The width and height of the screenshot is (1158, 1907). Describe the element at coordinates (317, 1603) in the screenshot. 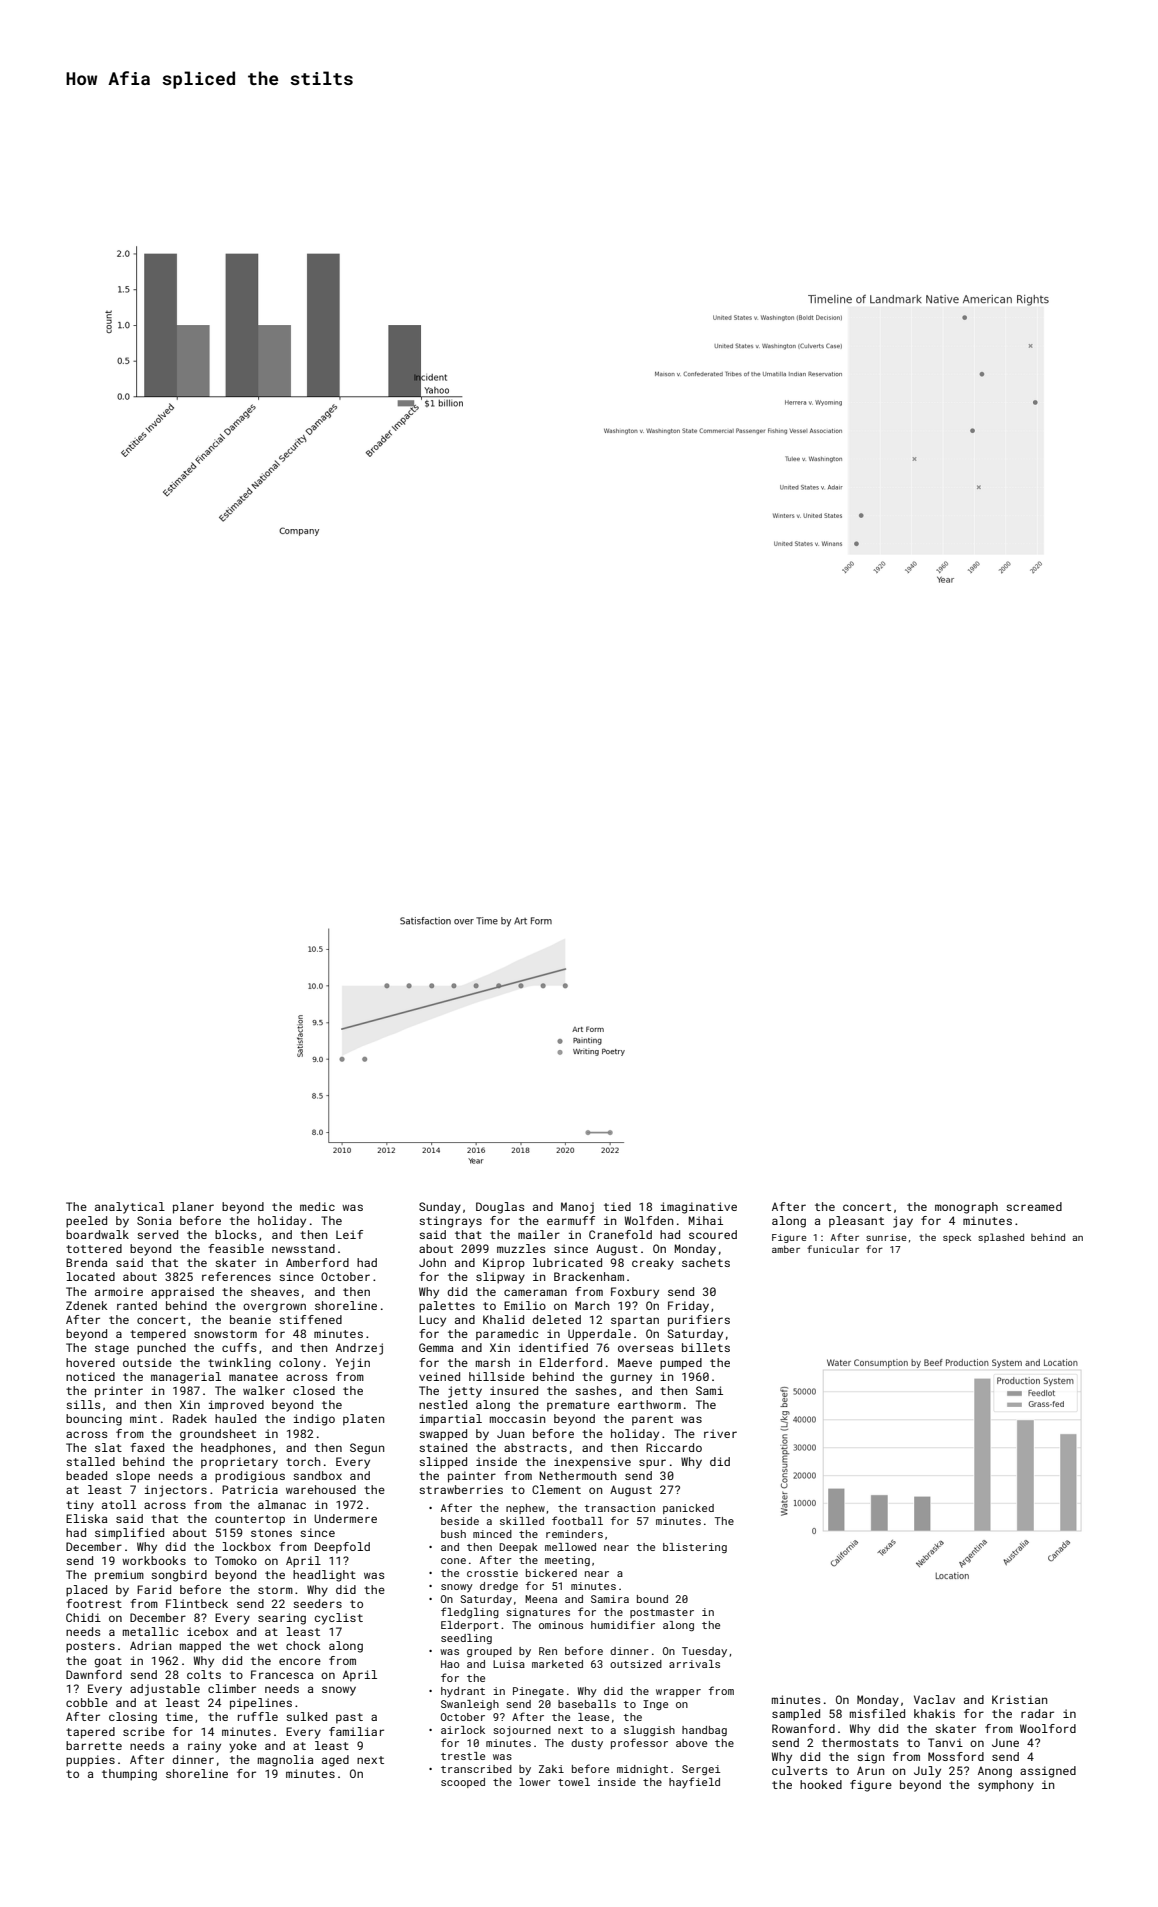

I see `seeders` at that location.
